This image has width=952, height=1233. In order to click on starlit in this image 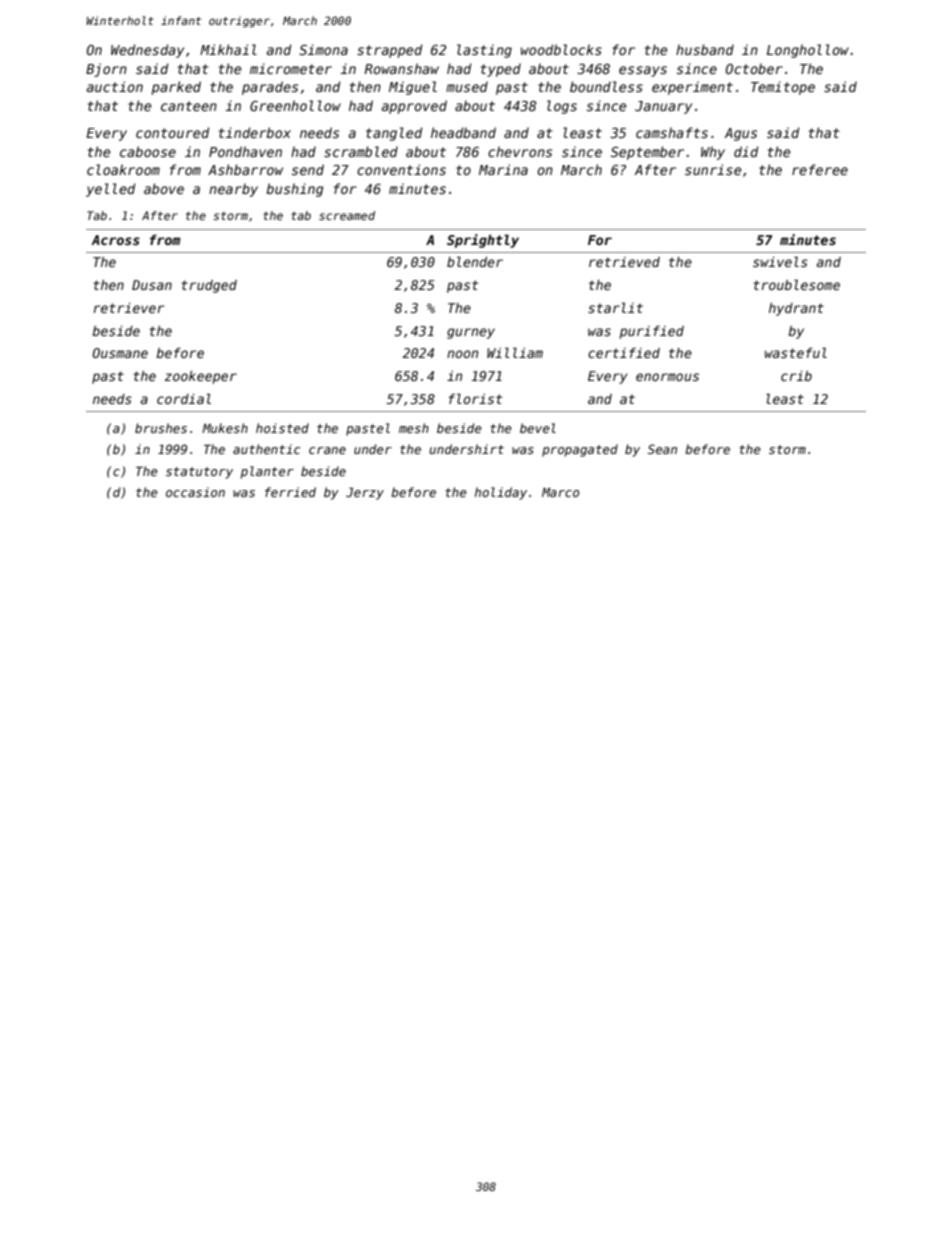, I will do `click(615, 307)`.
